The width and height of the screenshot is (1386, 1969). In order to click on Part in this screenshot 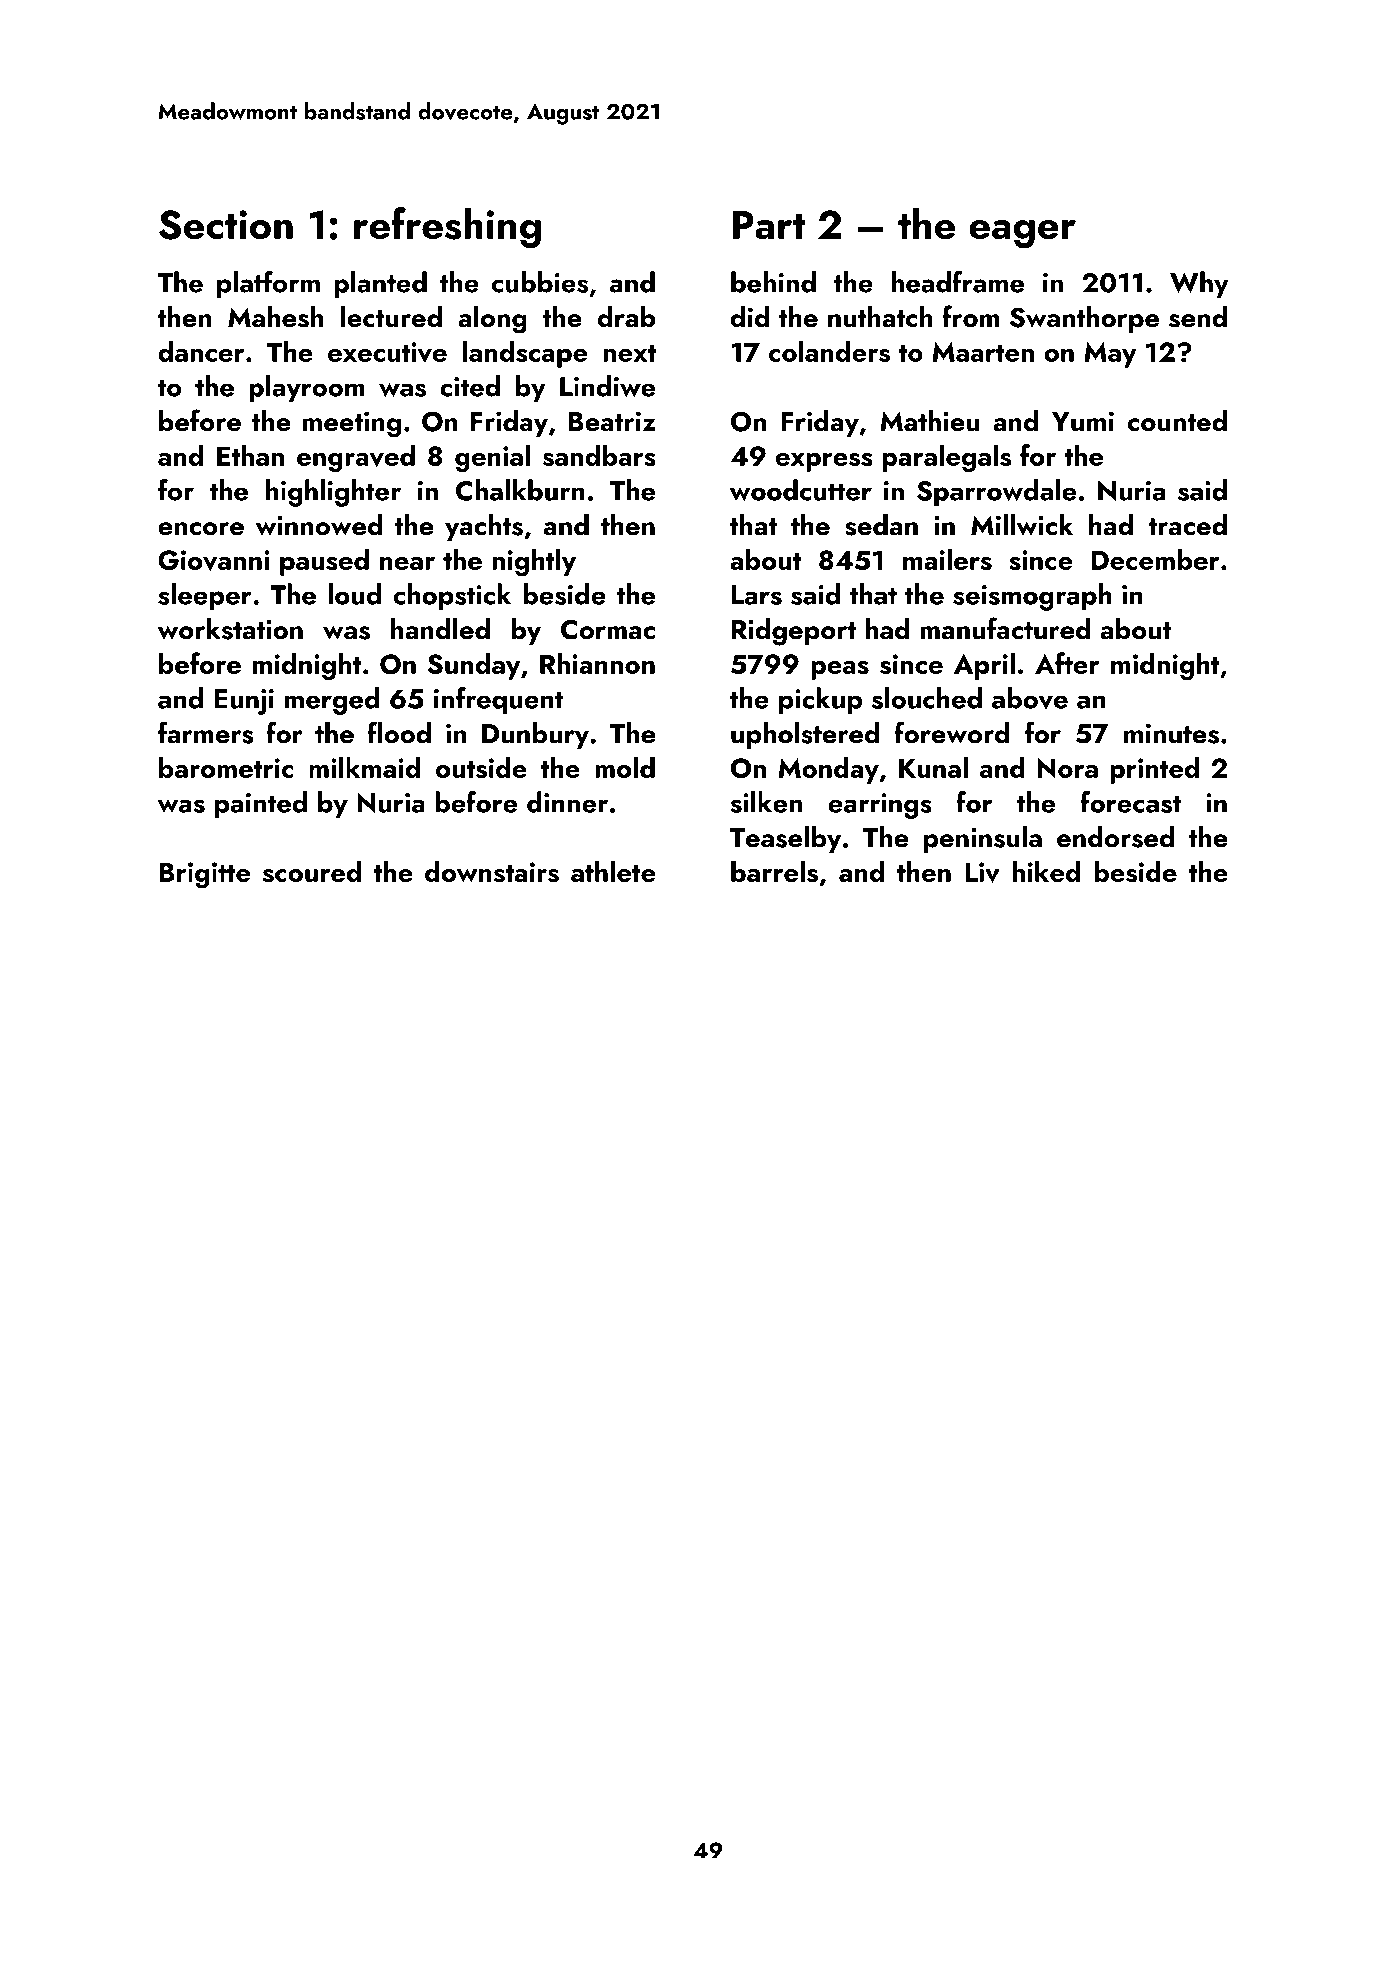, I will do `click(769, 225)`.
